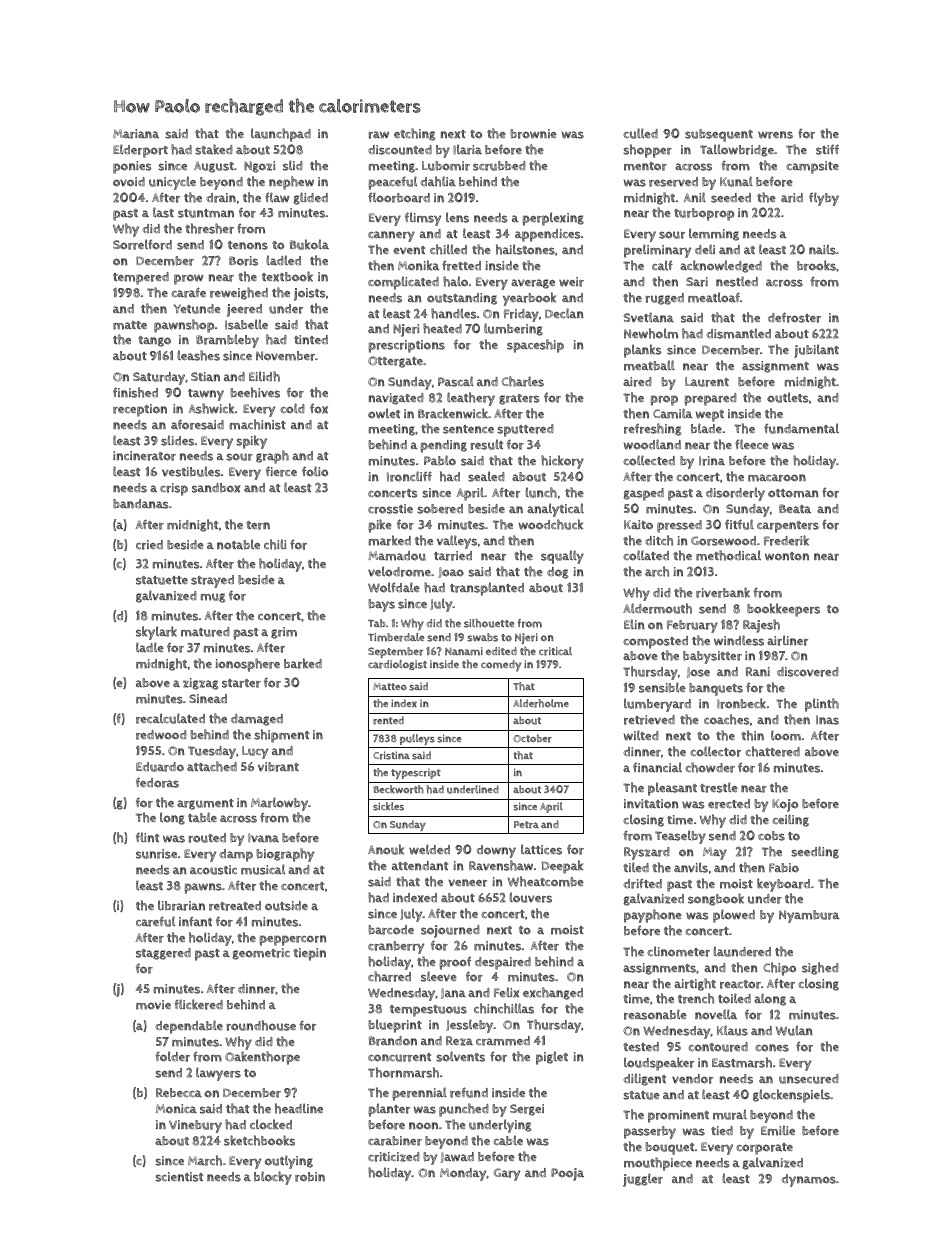 The image size is (952, 1233). Describe the element at coordinates (285, 356) in the screenshot. I see `November` at that location.
